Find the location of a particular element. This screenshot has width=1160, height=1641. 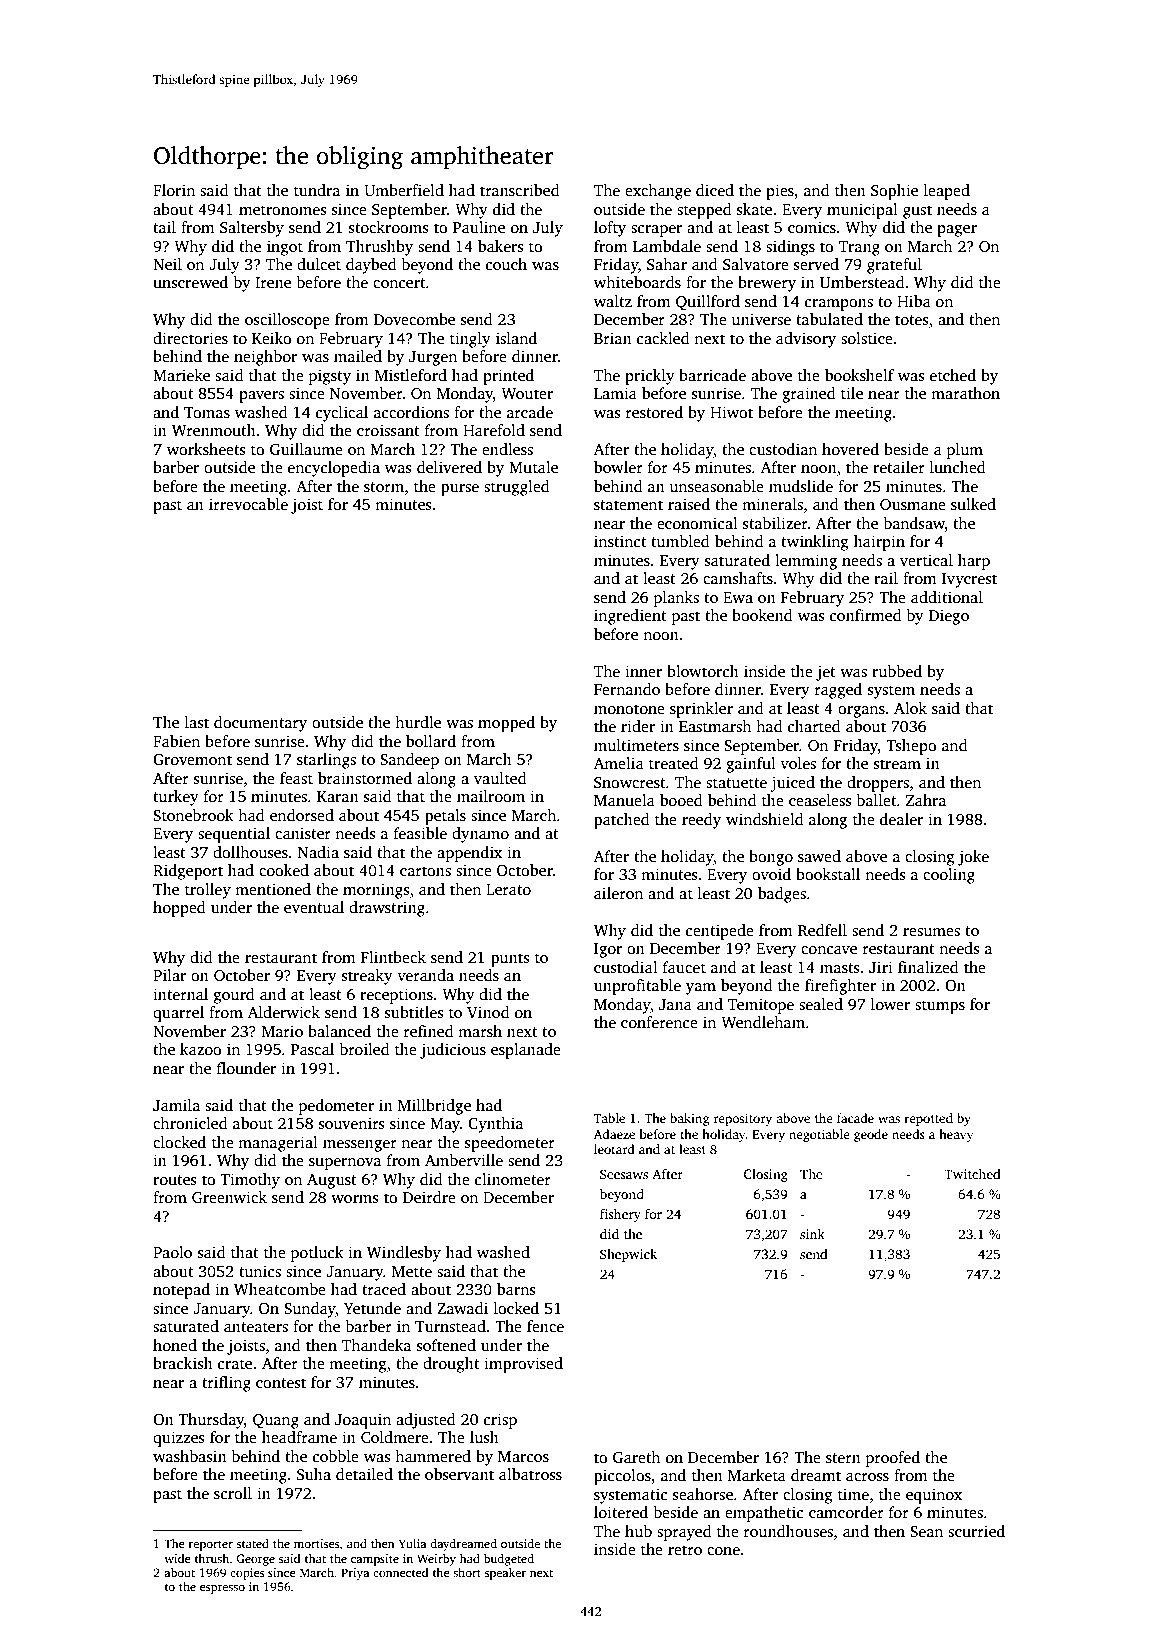

encyclopedia is located at coordinates (334, 469).
